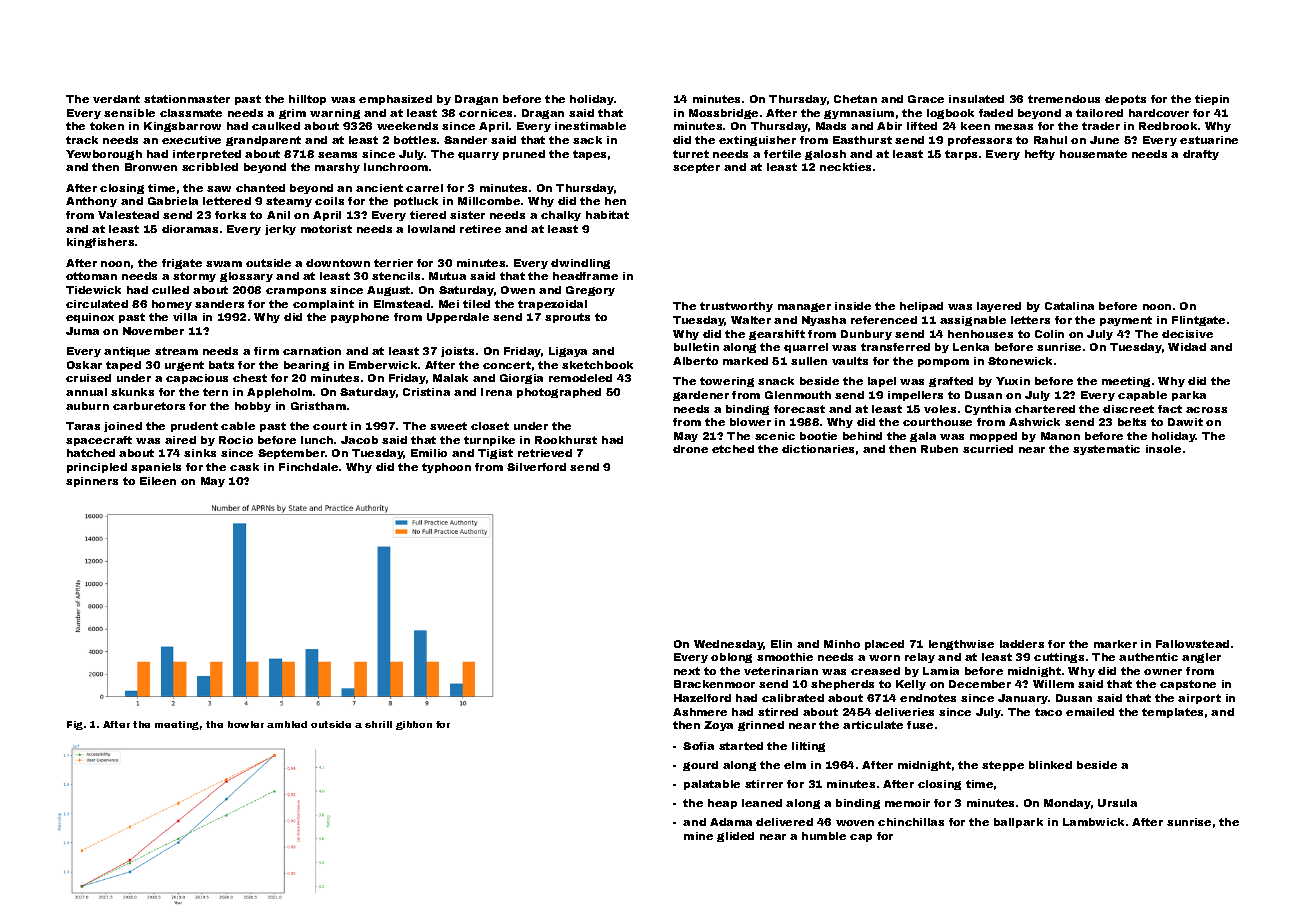  Describe the element at coordinates (307, 100) in the image. I see `hilltop` at that location.
